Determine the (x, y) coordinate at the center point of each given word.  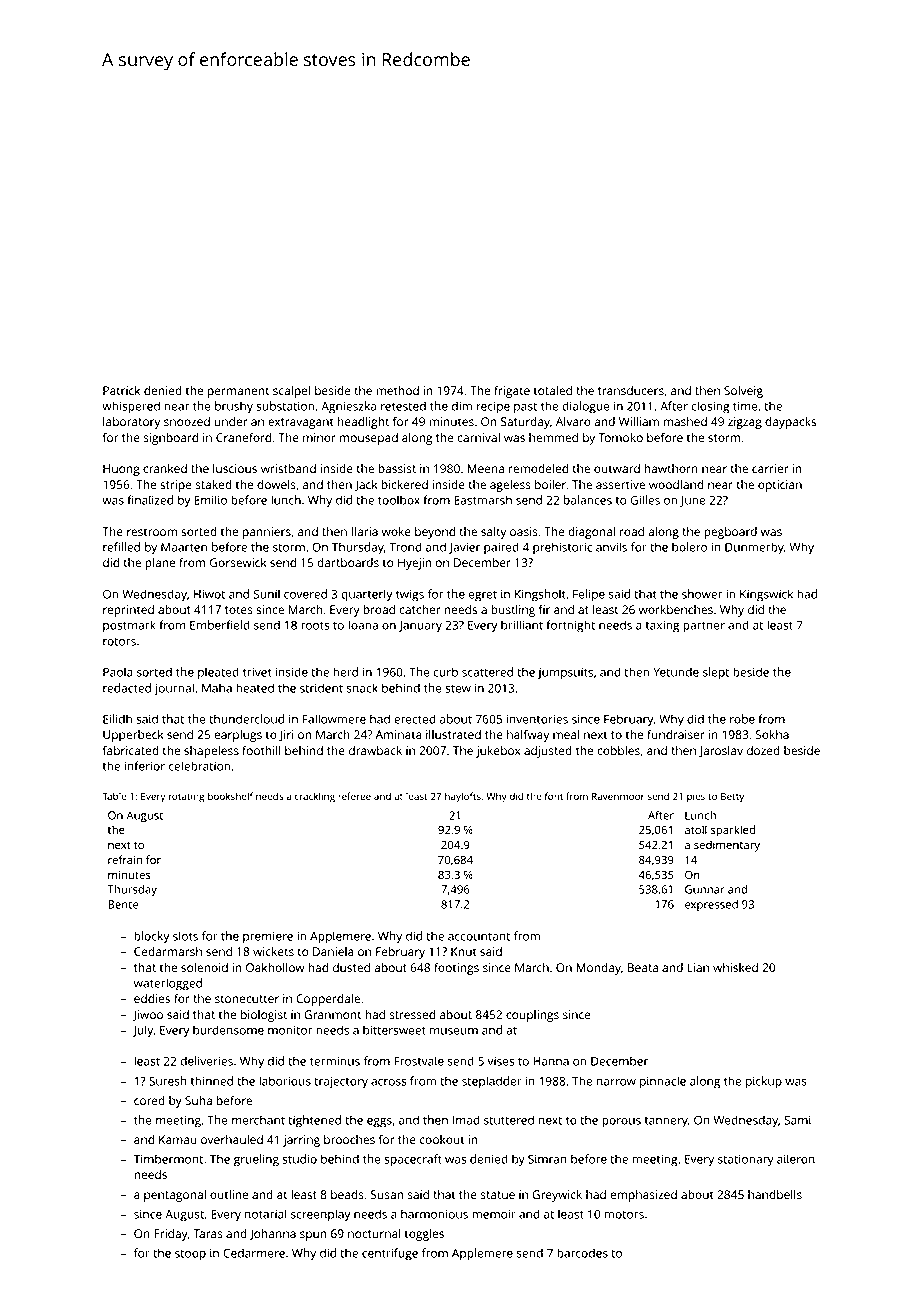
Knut (464, 951)
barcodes (582, 1253)
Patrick (121, 390)
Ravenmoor (618, 796)
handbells (775, 1194)
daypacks (790, 423)
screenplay (321, 1215)
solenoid (204, 967)
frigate (512, 391)
